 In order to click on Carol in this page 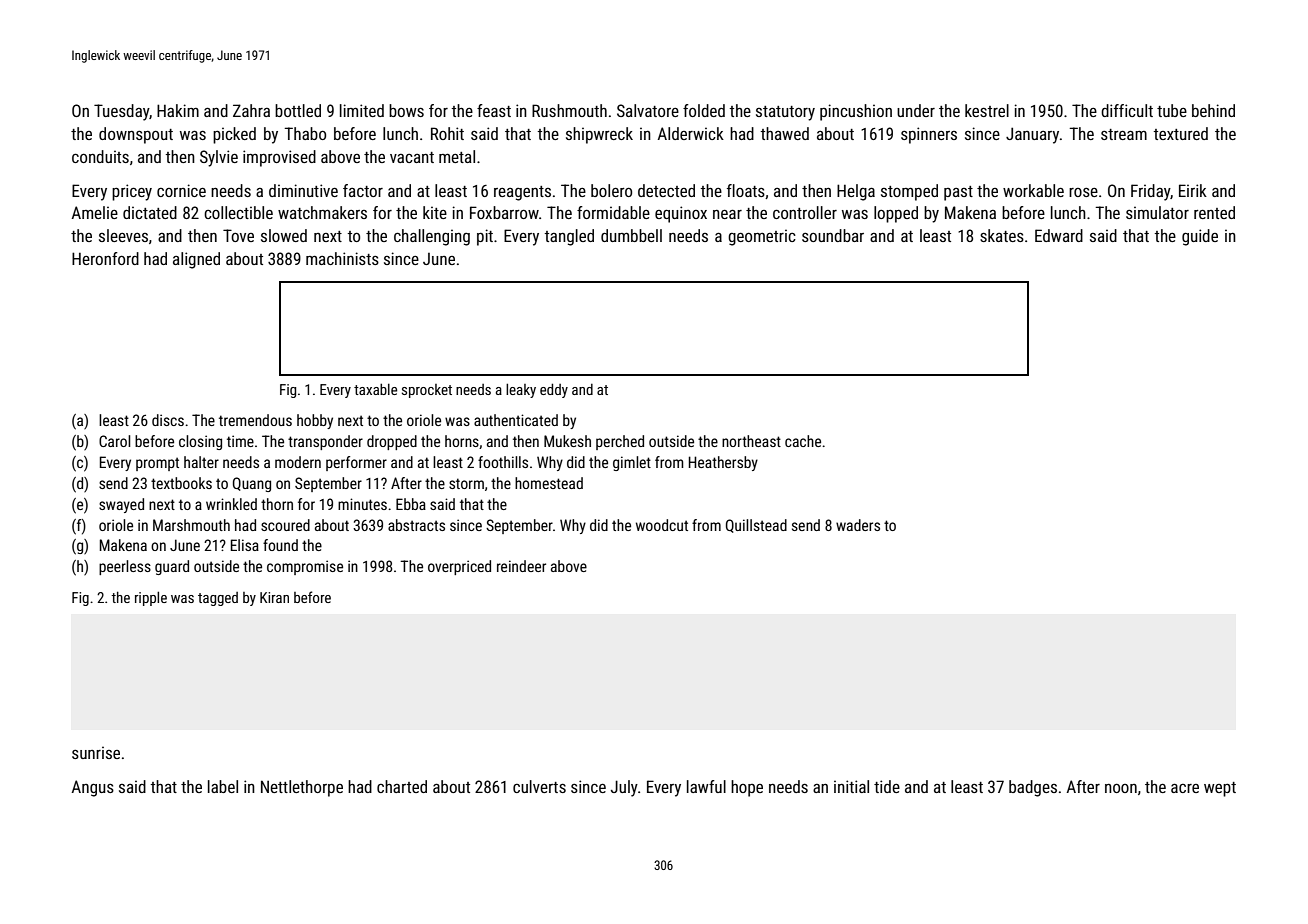, I will do `click(115, 441)`.
